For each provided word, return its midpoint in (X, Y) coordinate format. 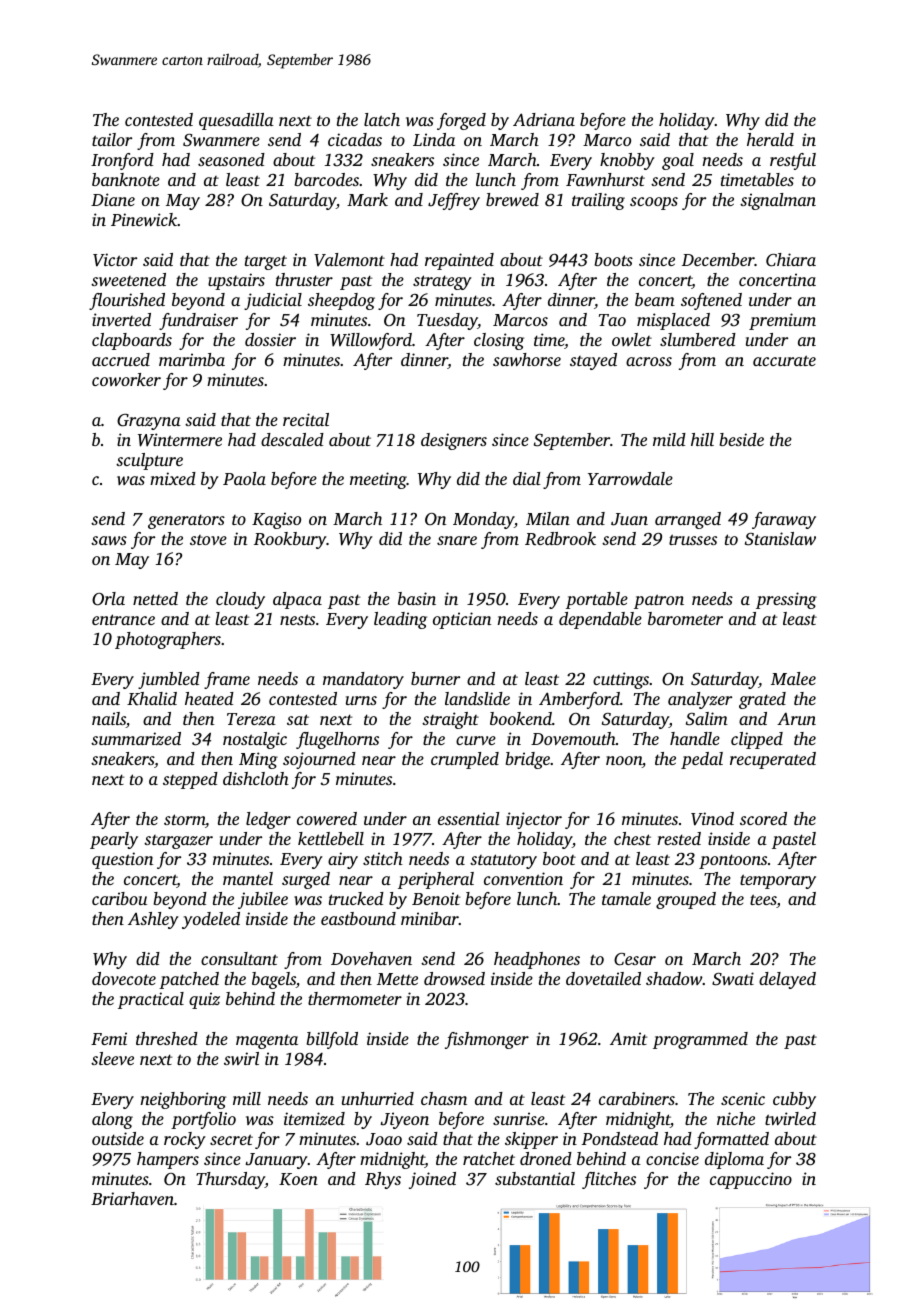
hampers (168, 1160)
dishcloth (256, 778)
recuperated (773, 760)
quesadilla (236, 121)
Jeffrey (454, 201)
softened (711, 301)
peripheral (436, 880)
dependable (600, 620)
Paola (244, 478)
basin (417, 598)
